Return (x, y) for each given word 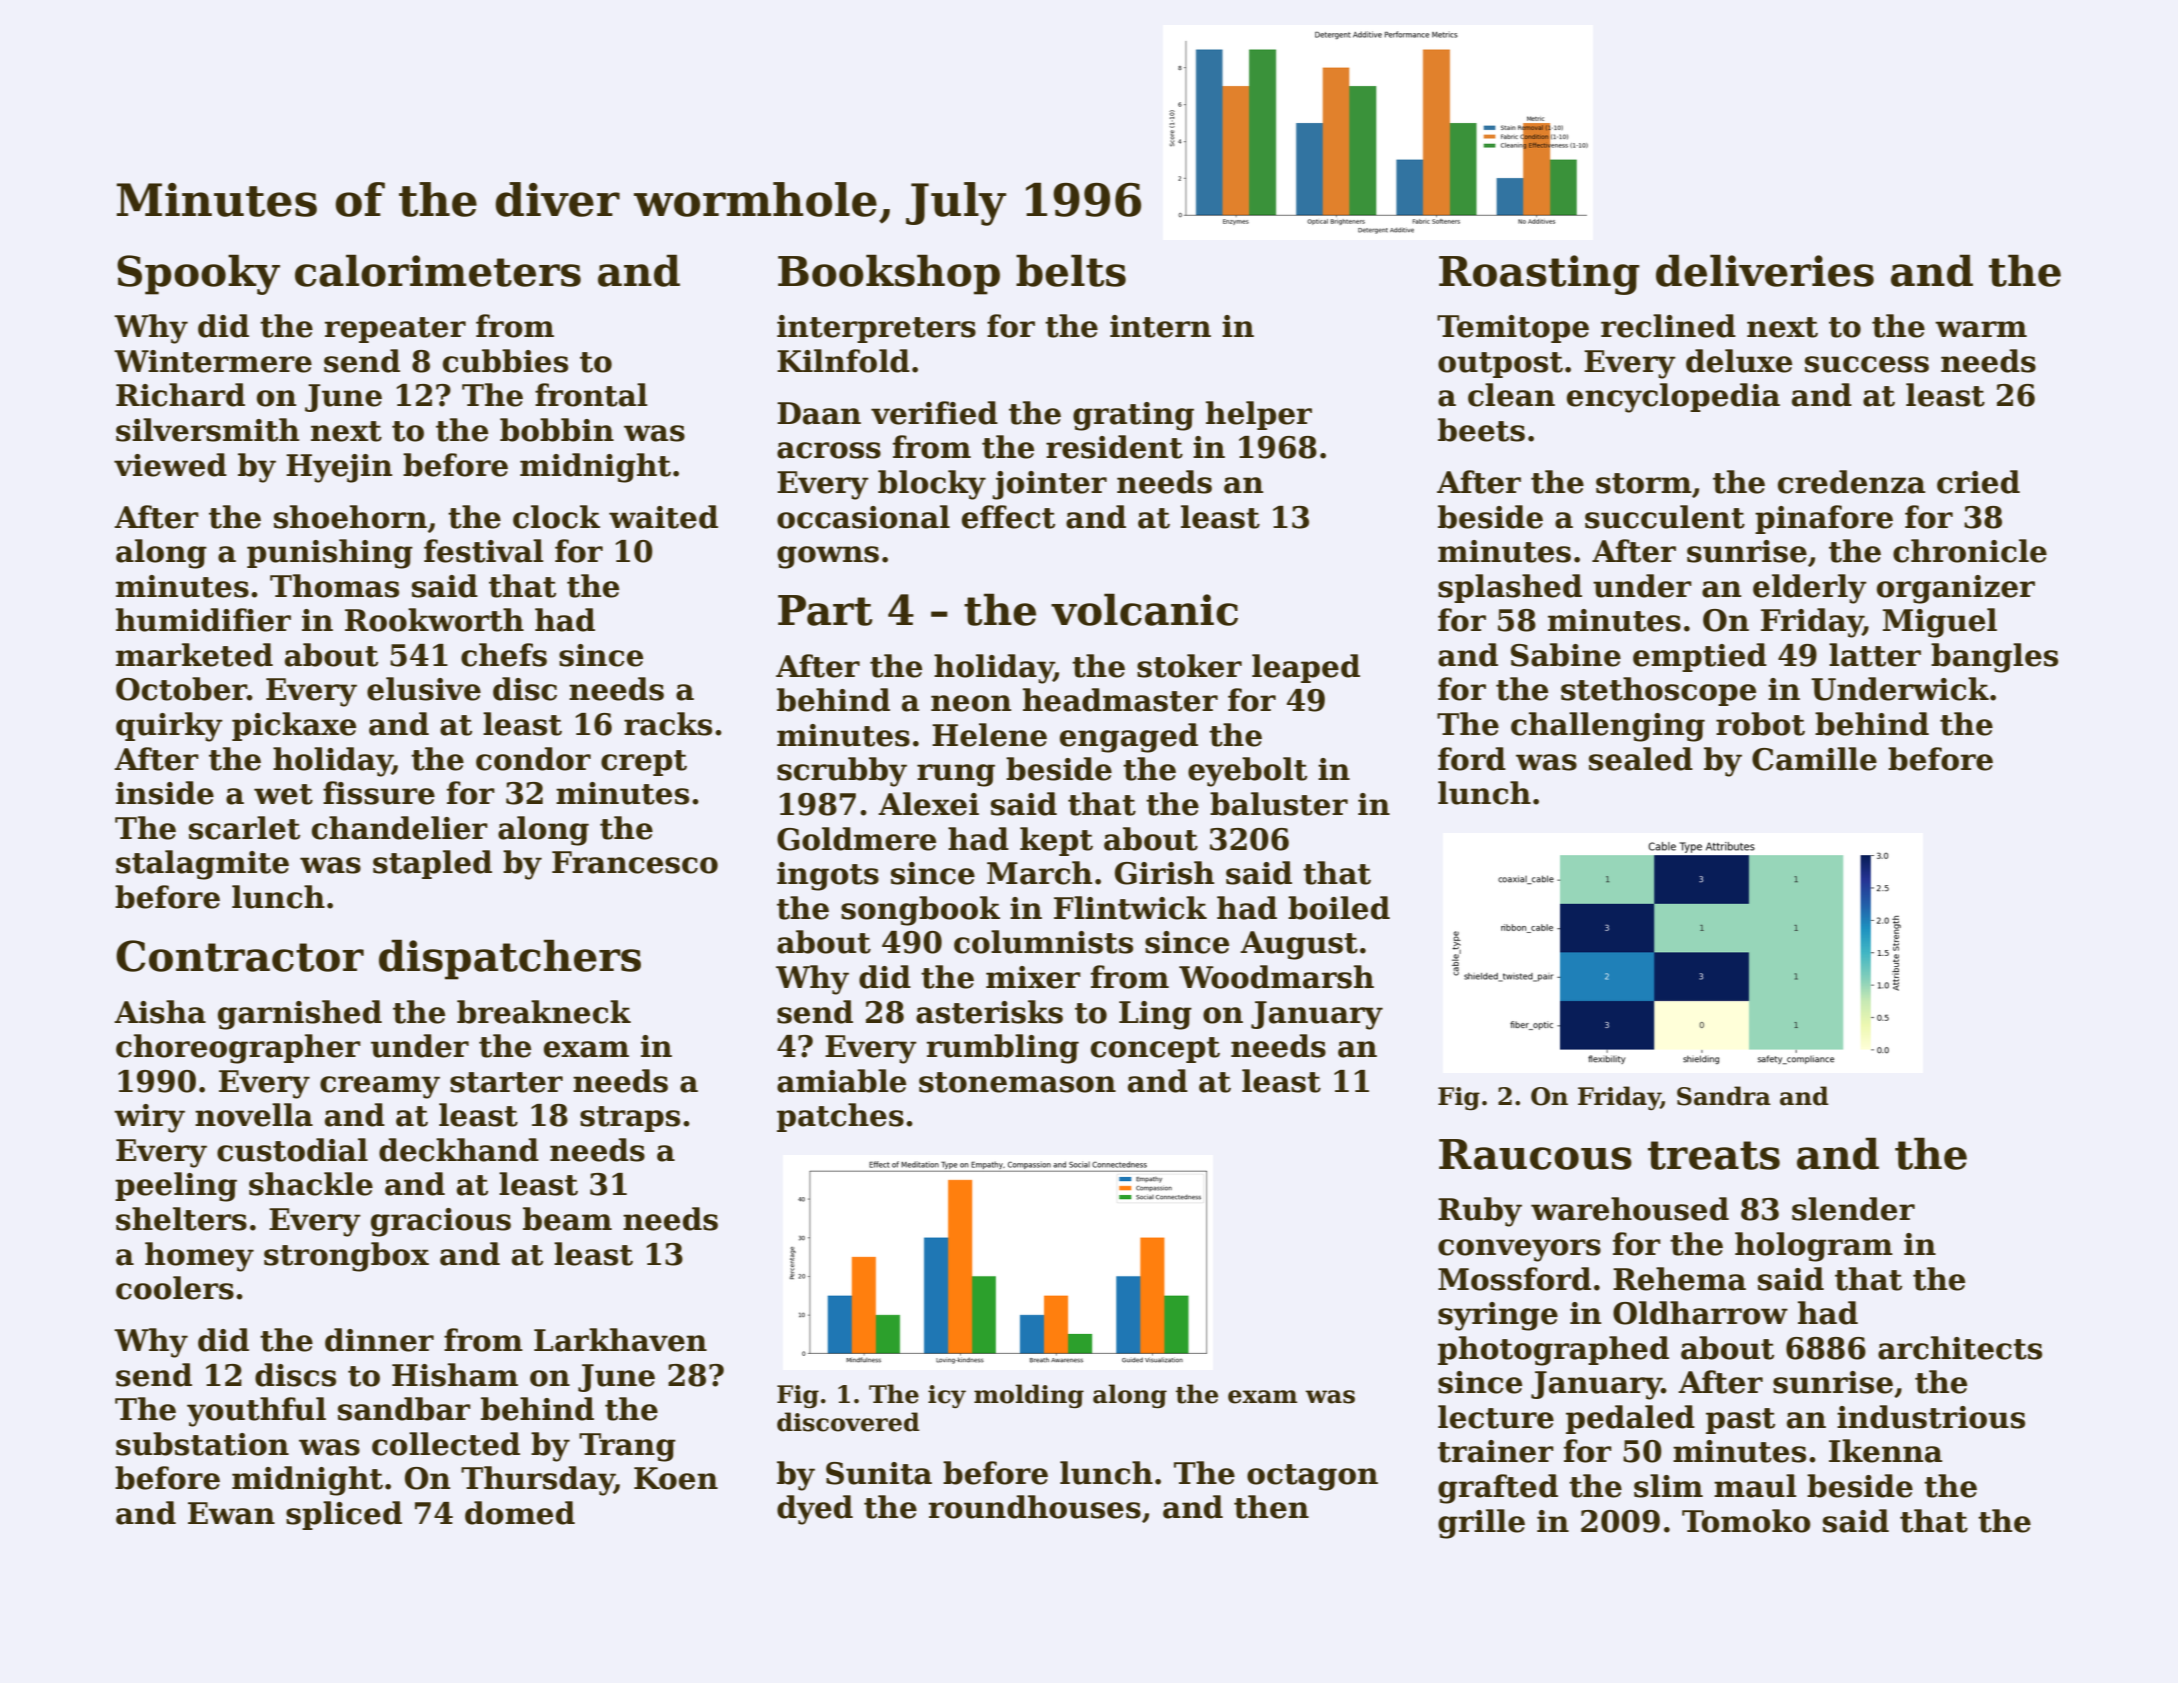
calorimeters (438, 270)
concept (1155, 1050)
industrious (1931, 1417)
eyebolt (1247, 772)
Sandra (1724, 1096)
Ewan (231, 1513)
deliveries (1765, 270)
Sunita (879, 1473)
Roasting (1539, 275)
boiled (1339, 908)
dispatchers (510, 959)
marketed (194, 655)
